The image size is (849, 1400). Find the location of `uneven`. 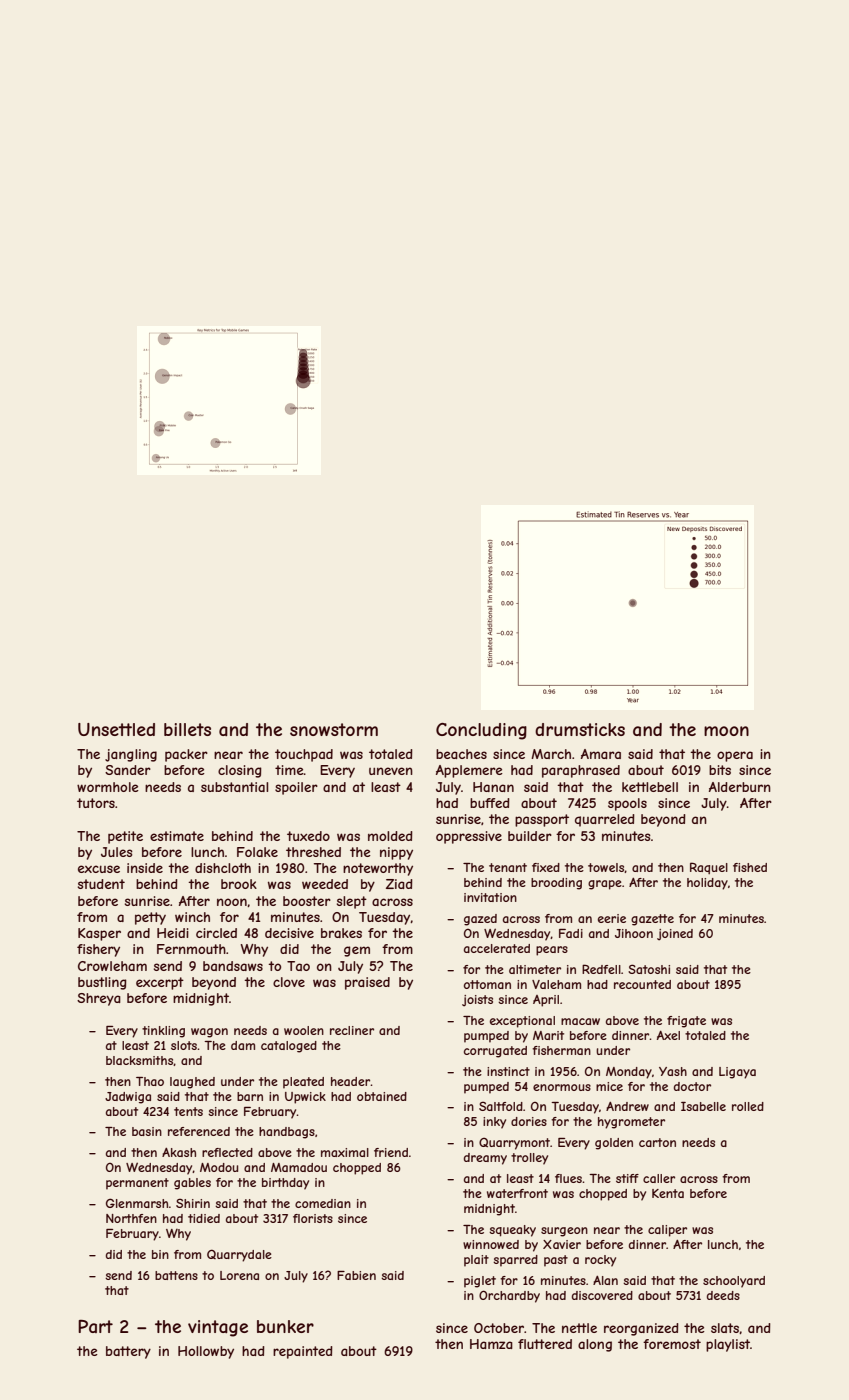

uneven is located at coordinates (391, 771).
